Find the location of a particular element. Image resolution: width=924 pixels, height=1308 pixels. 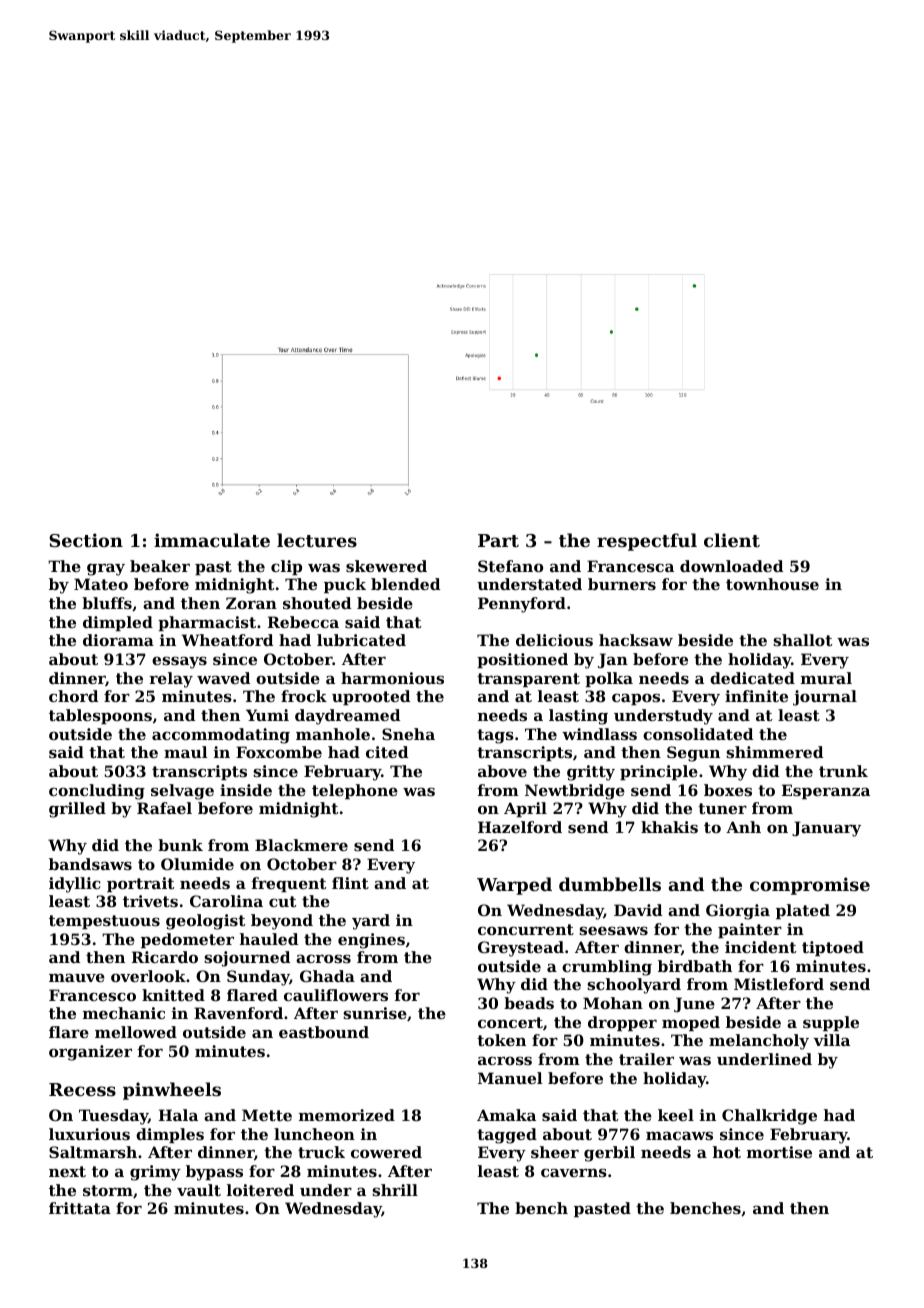

shrill is located at coordinates (395, 1190).
